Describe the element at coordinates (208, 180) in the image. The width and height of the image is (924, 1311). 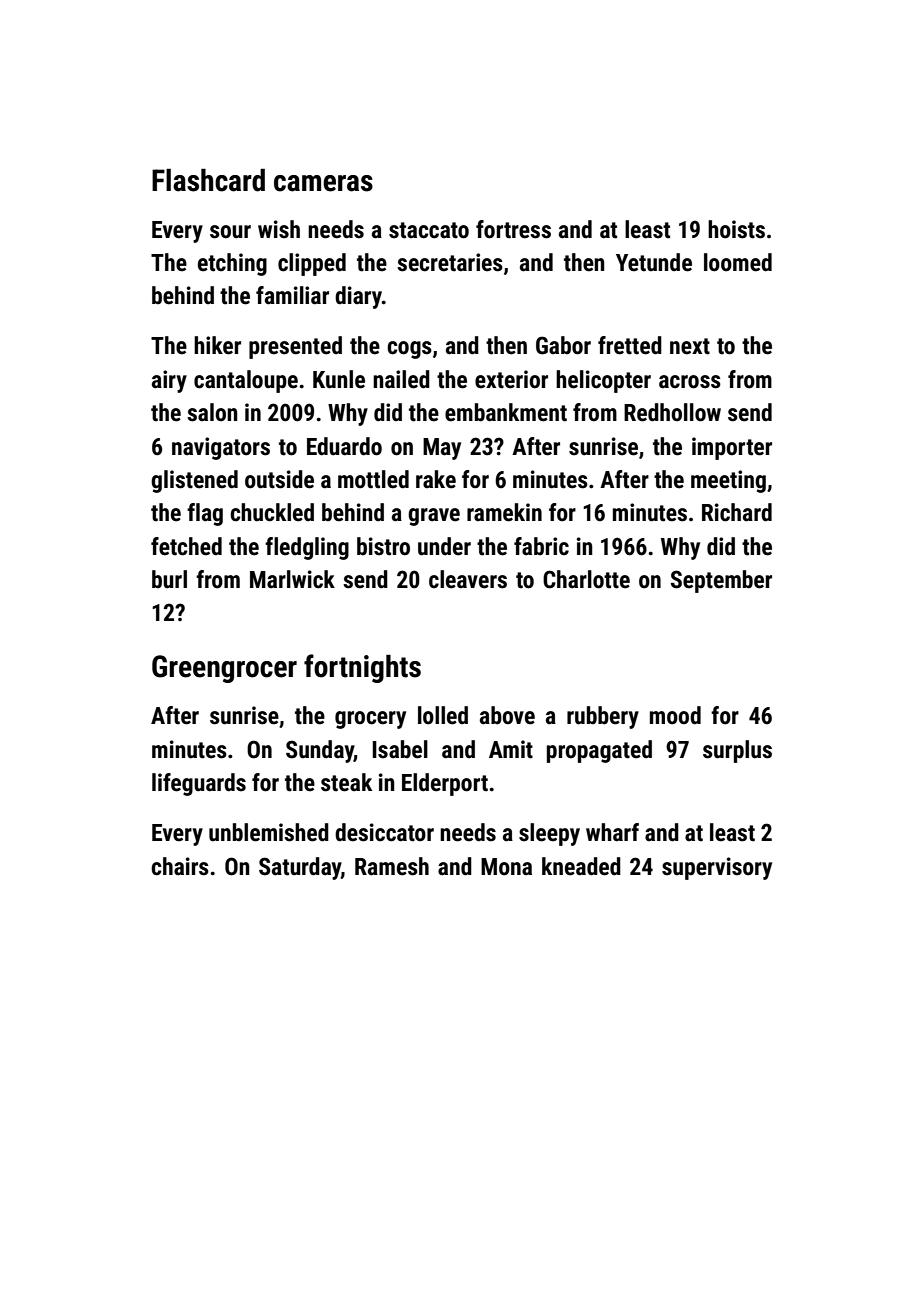
I see `Flashcard` at that location.
